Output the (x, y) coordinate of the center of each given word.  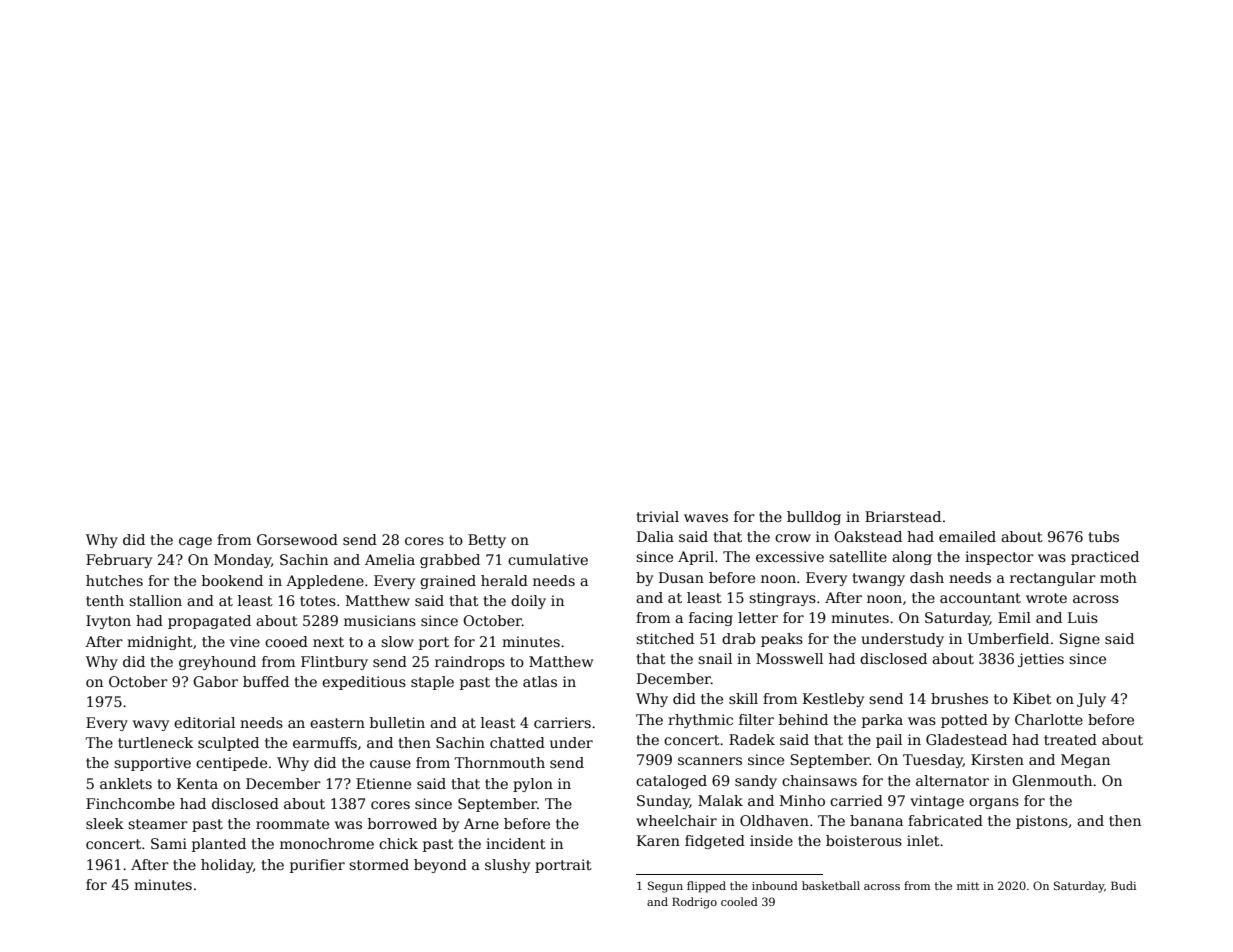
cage (195, 542)
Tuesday (933, 761)
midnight (160, 643)
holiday (227, 866)
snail (715, 658)
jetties (1041, 660)
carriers (562, 722)
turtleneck (155, 742)
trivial (657, 516)
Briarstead (903, 516)
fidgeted (715, 842)
